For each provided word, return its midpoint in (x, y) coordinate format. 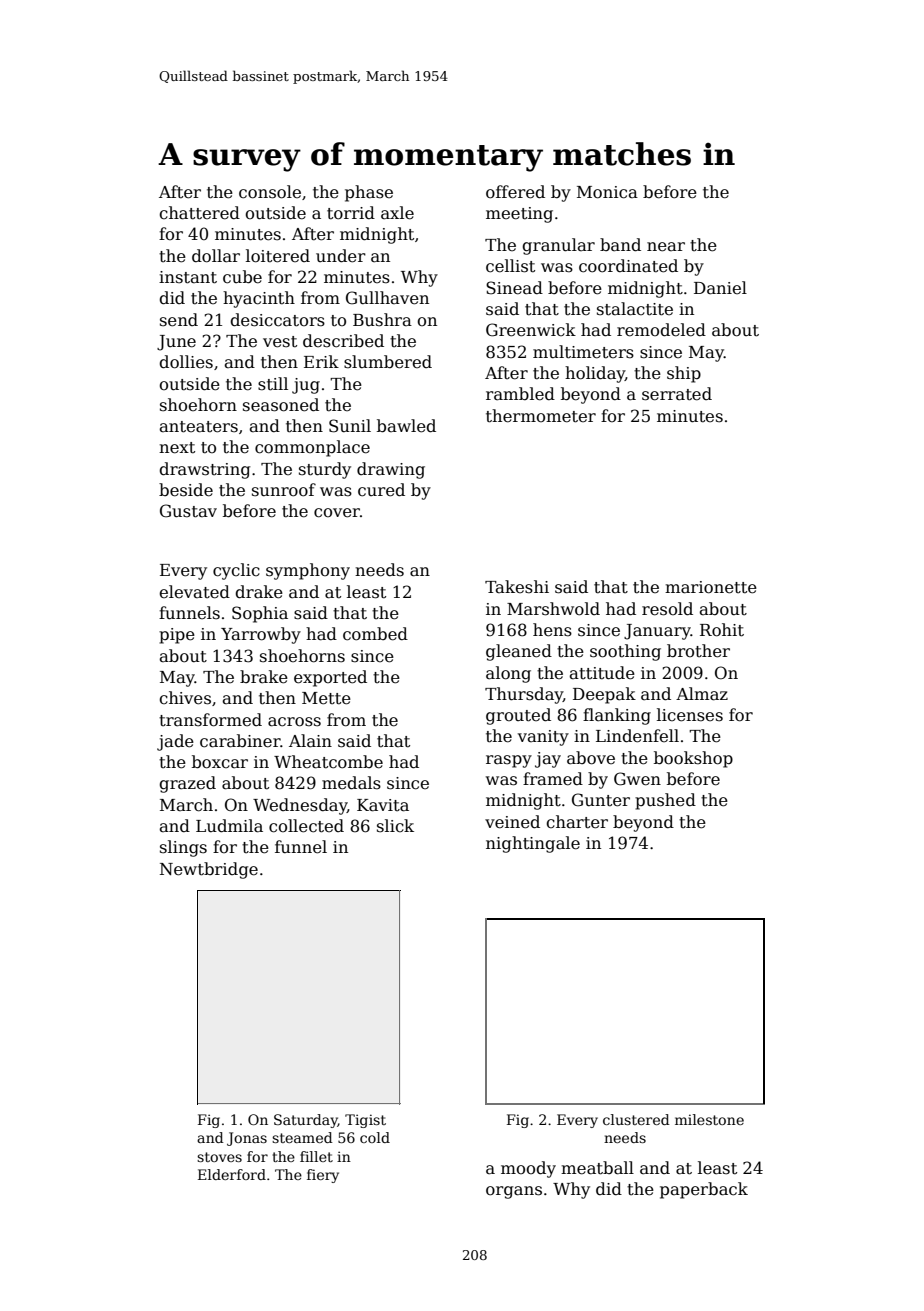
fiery (323, 1176)
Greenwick (531, 330)
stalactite (635, 309)
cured (381, 490)
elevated (194, 592)
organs (514, 1192)
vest (280, 342)
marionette (711, 587)
